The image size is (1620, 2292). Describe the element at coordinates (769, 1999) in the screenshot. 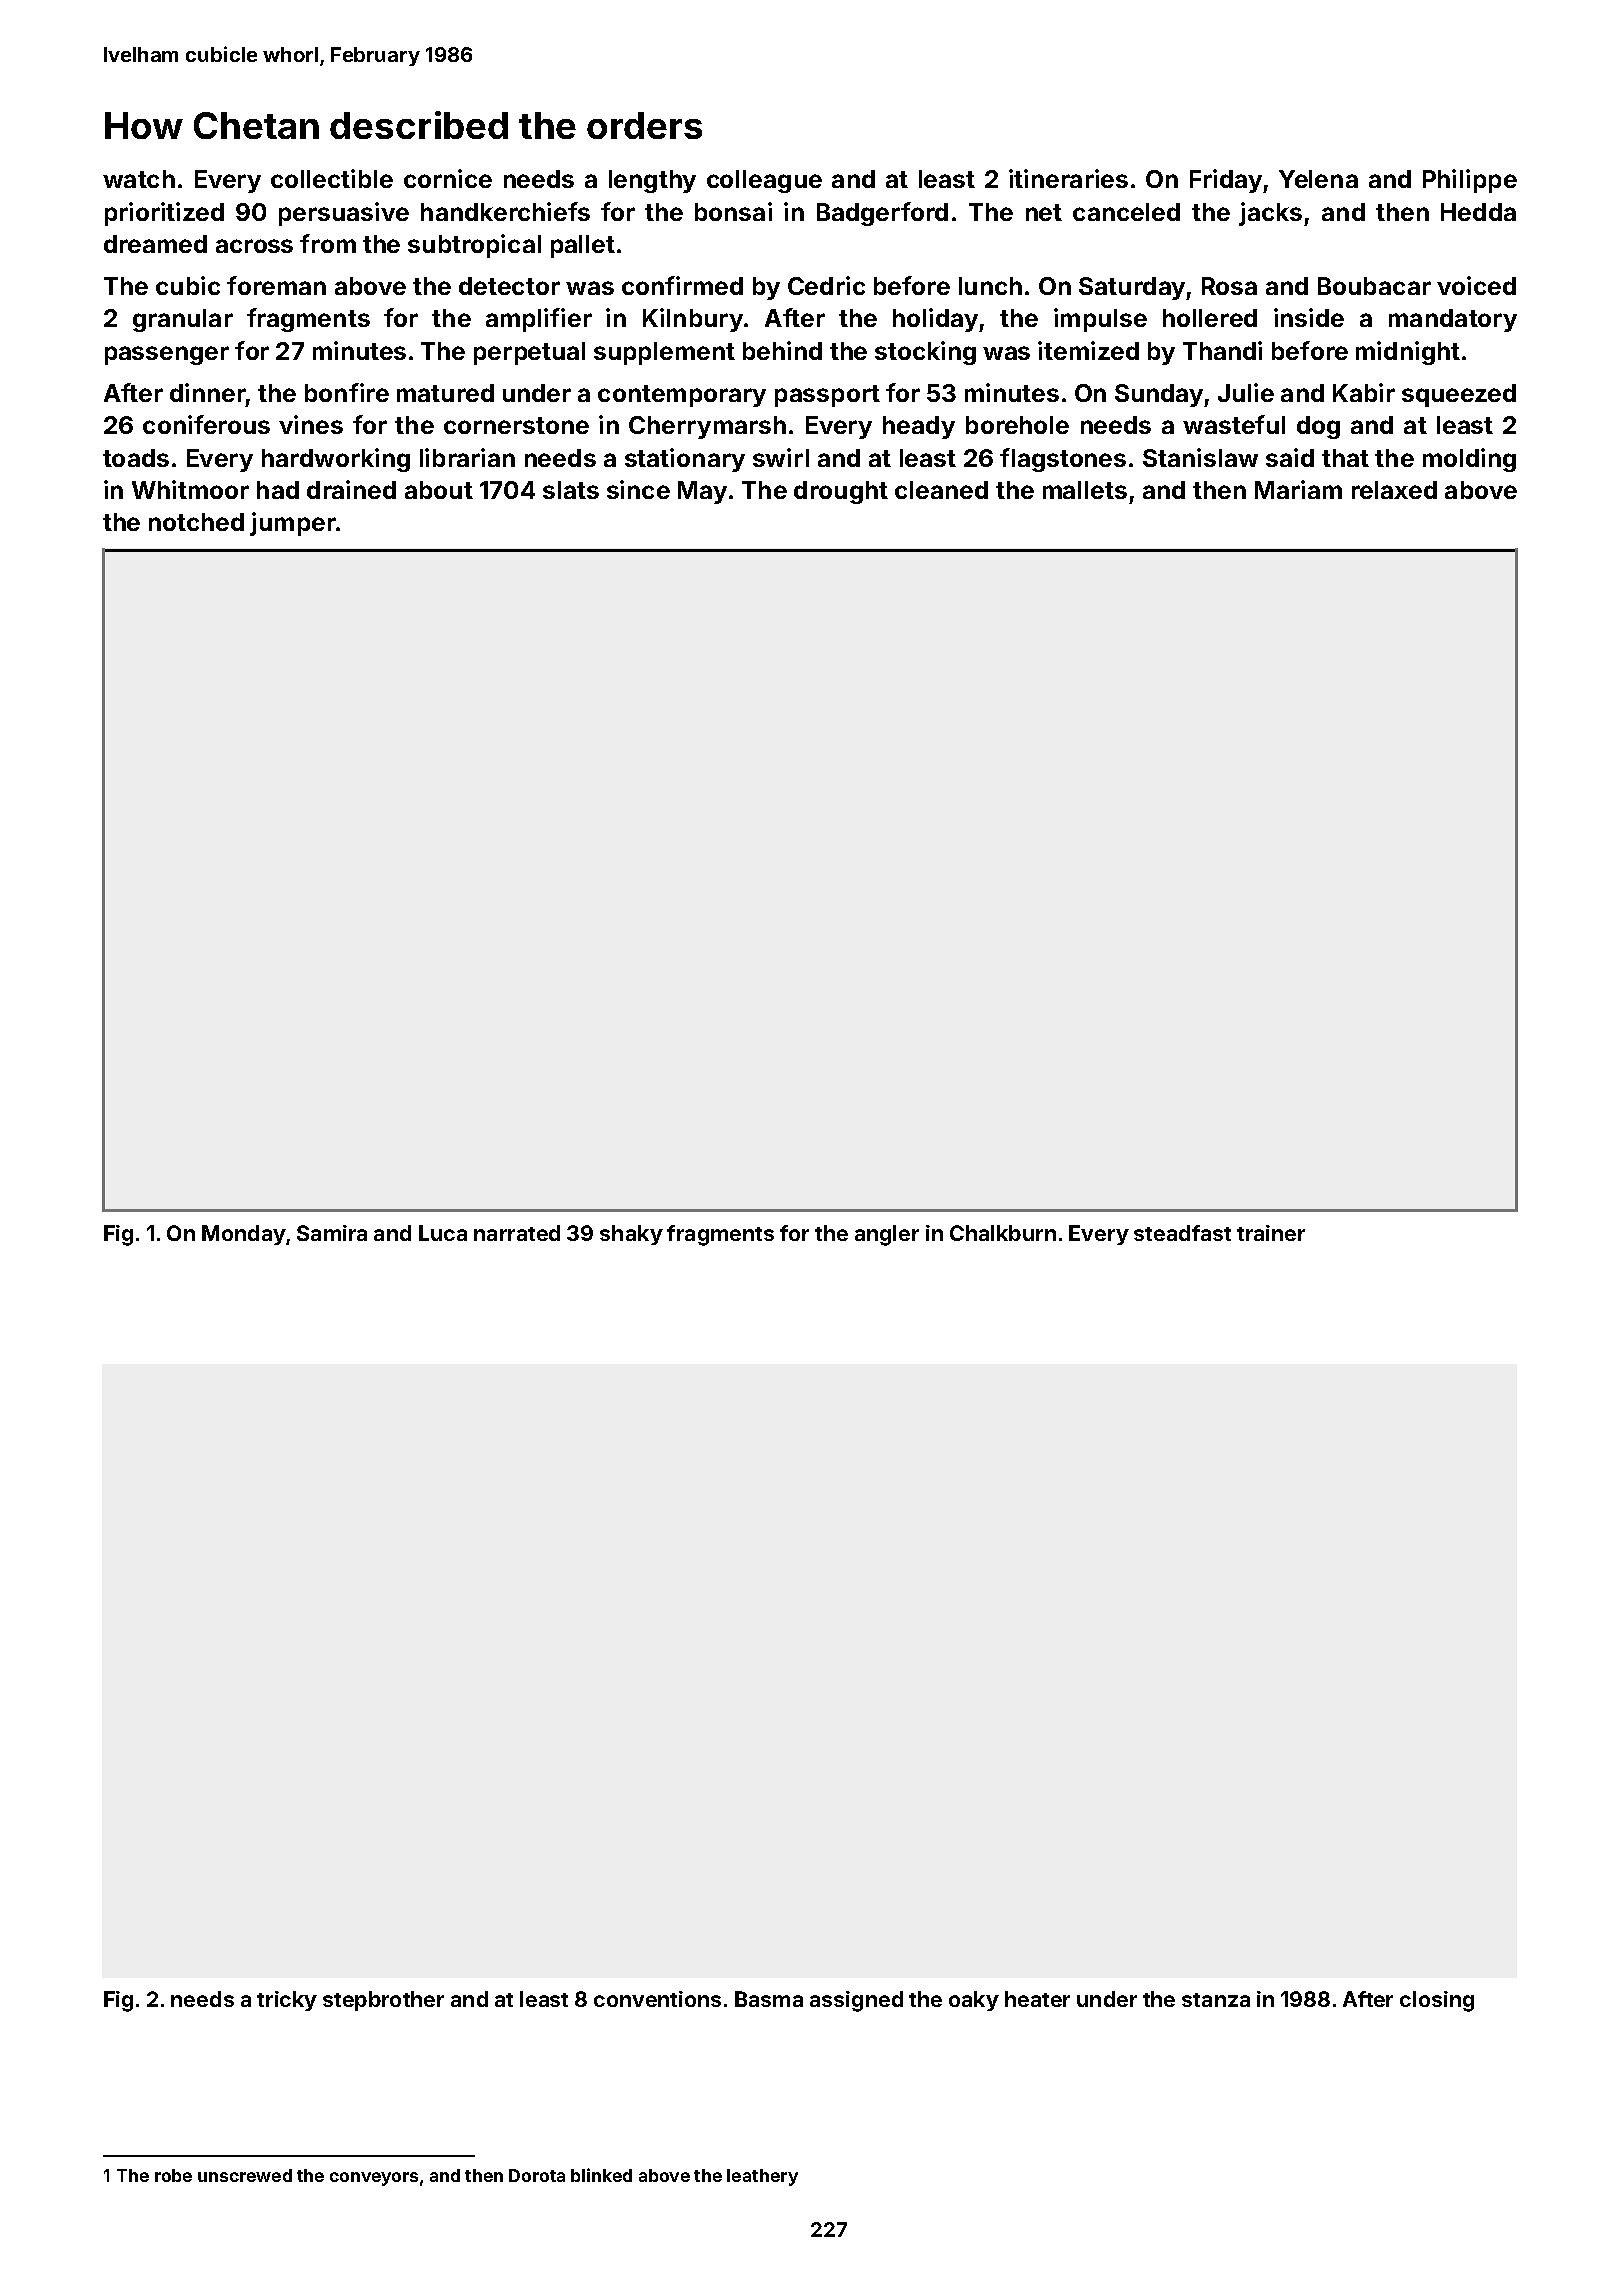

I see `Basma` at that location.
